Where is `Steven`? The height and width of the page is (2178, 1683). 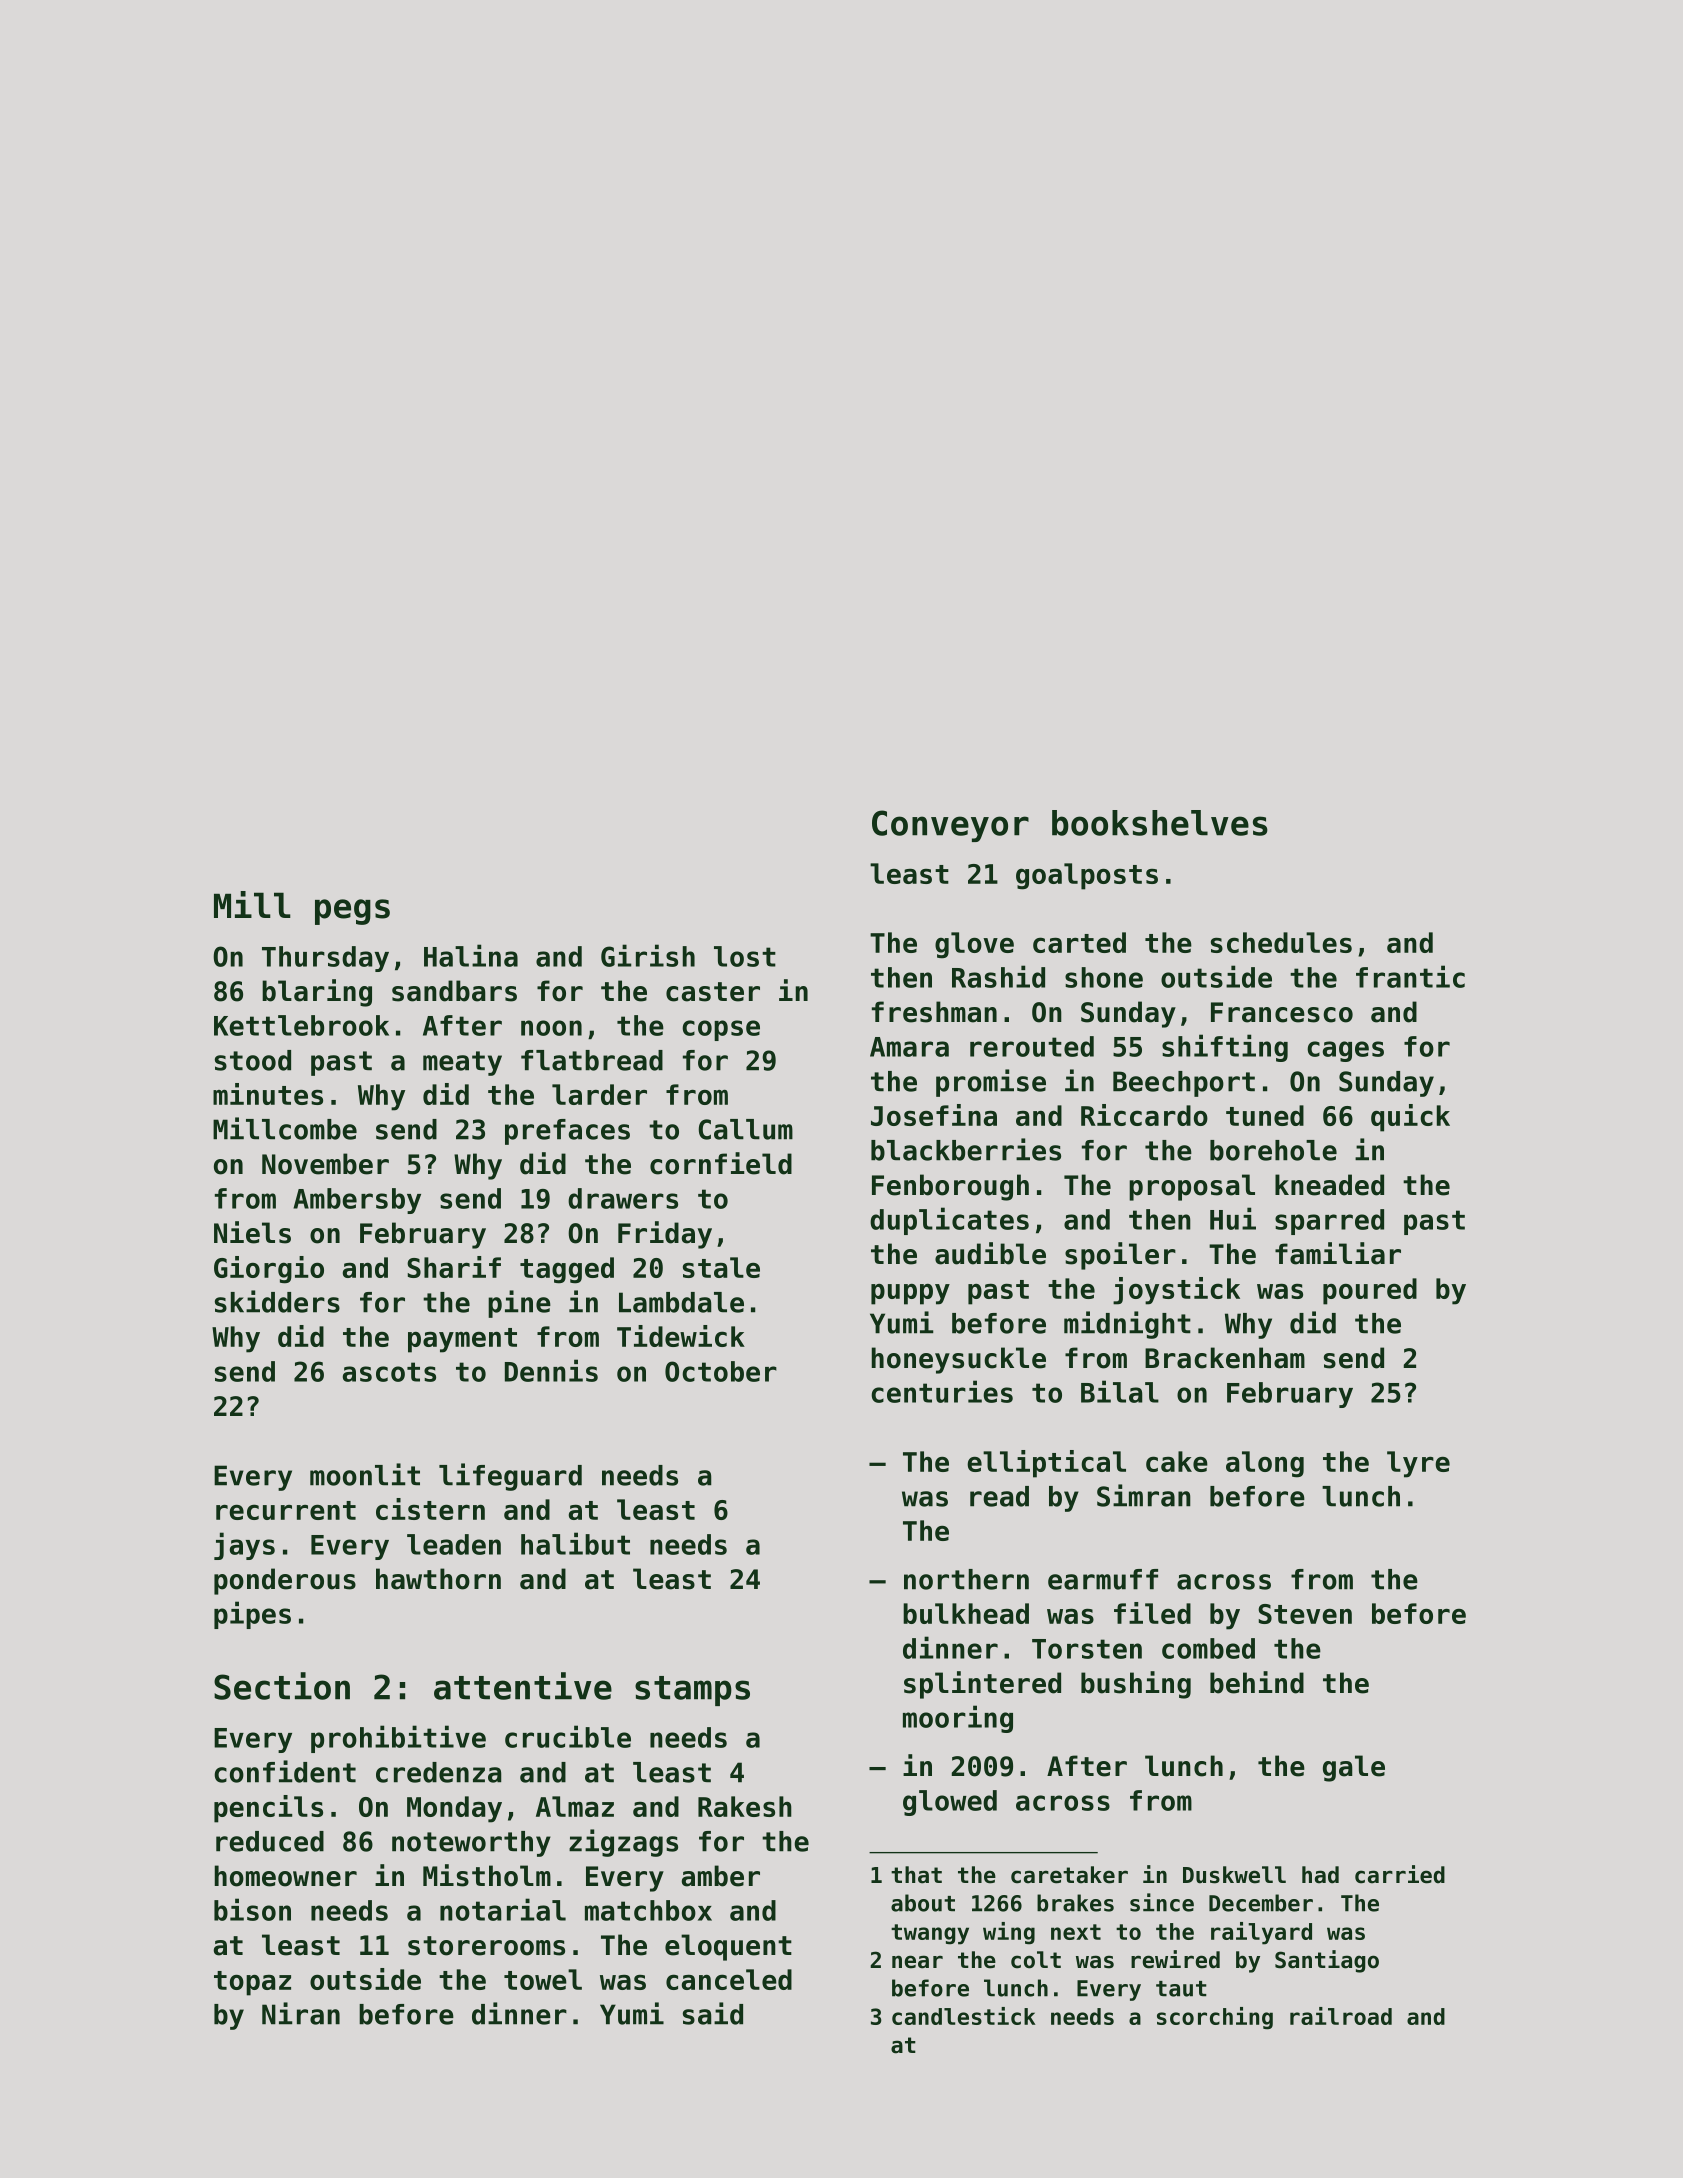
Steven is located at coordinates (1305, 1614).
